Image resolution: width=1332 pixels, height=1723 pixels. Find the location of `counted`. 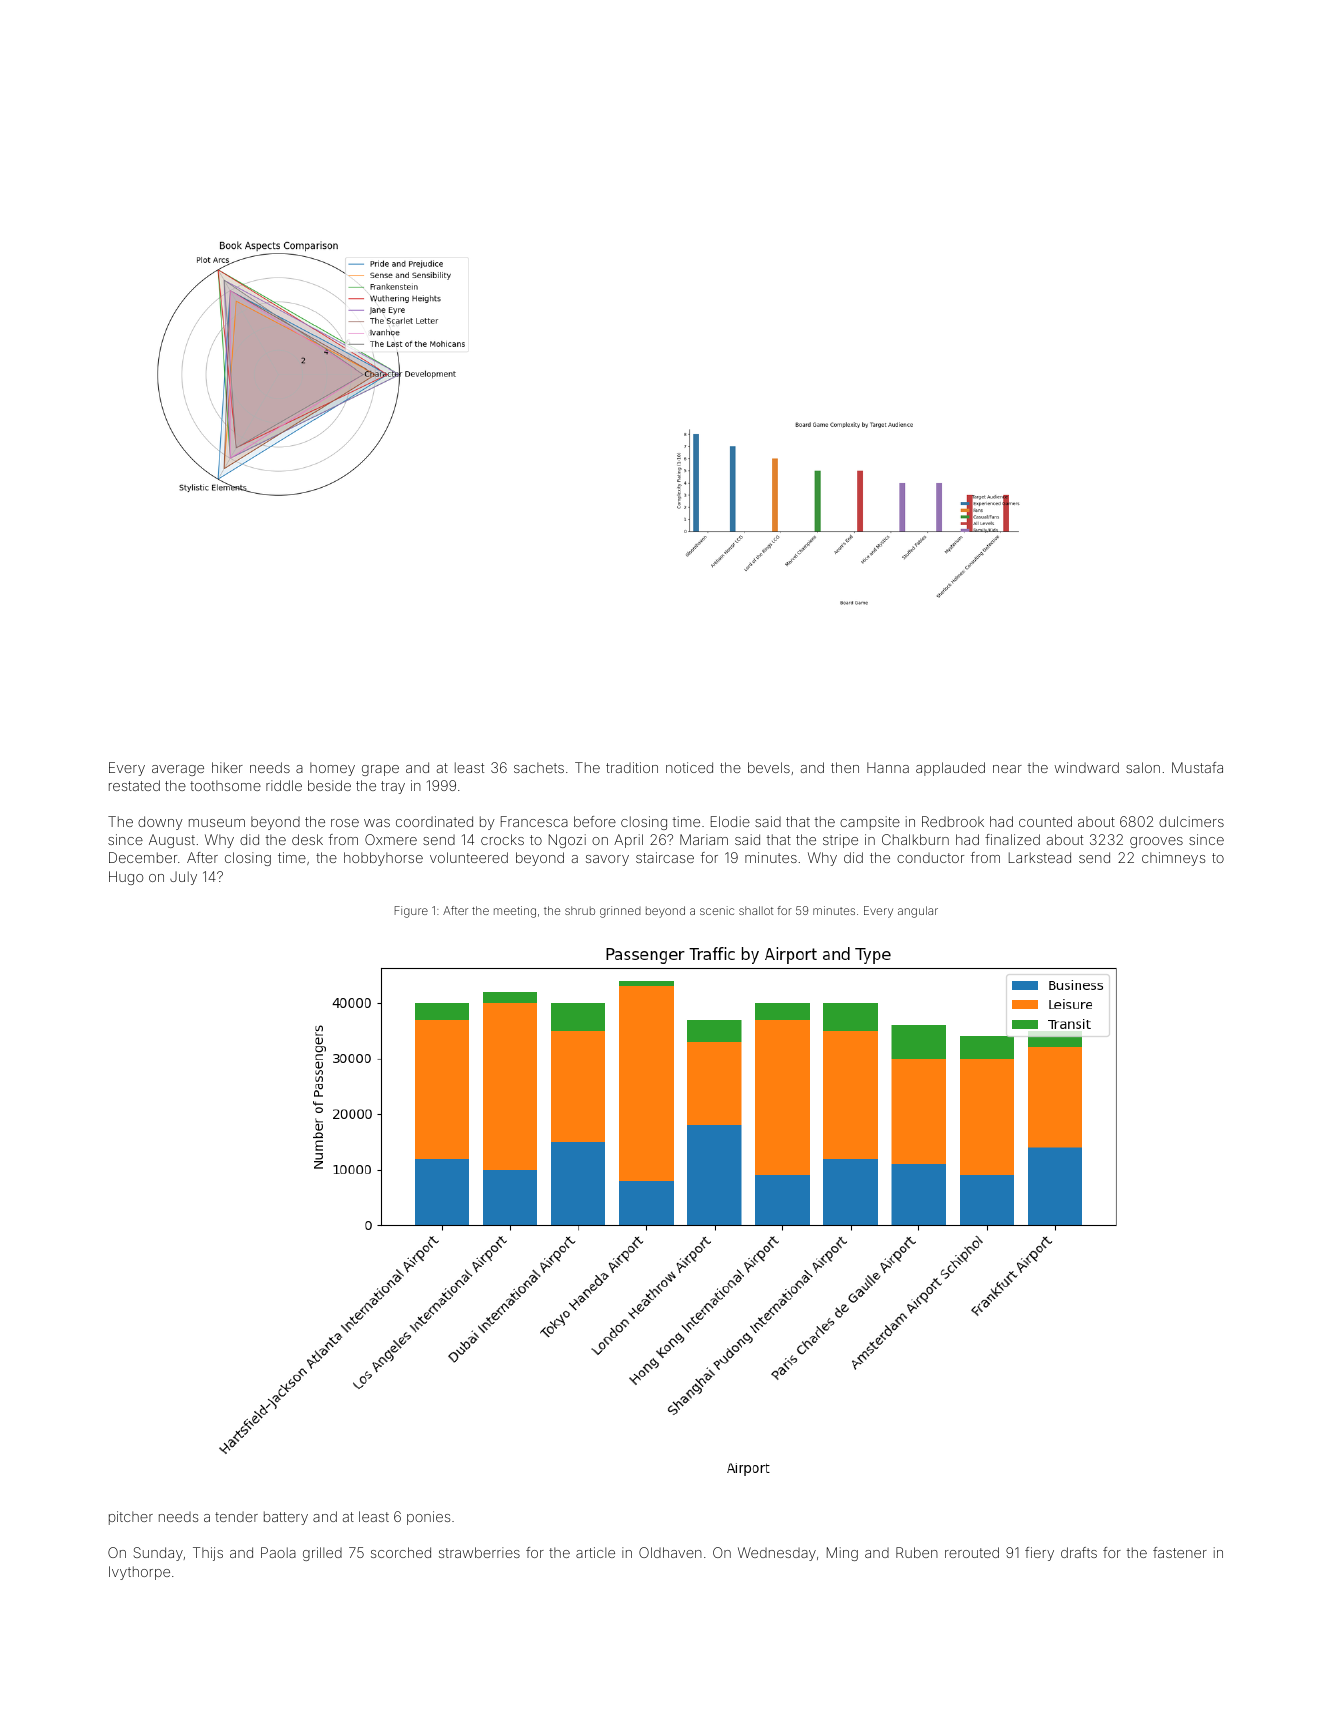

counted is located at coordinates (1045, 821).
